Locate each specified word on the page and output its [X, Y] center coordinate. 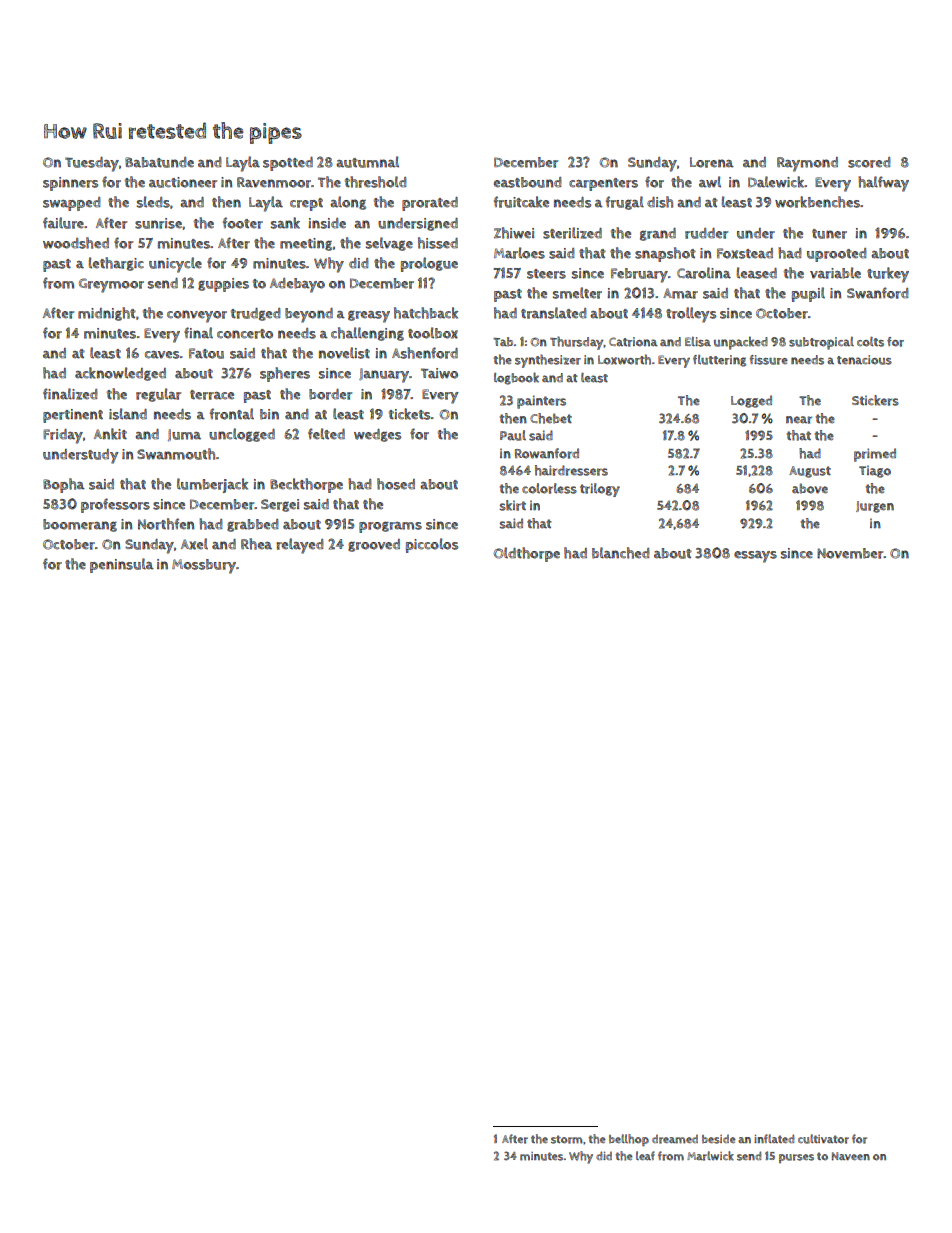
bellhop [629, 1140]
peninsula [122, 565]
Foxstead [745, 253]
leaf [645, 1155]
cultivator [823, 1139]
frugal [625, 203]
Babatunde [159, 162]
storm [566, 1139]
